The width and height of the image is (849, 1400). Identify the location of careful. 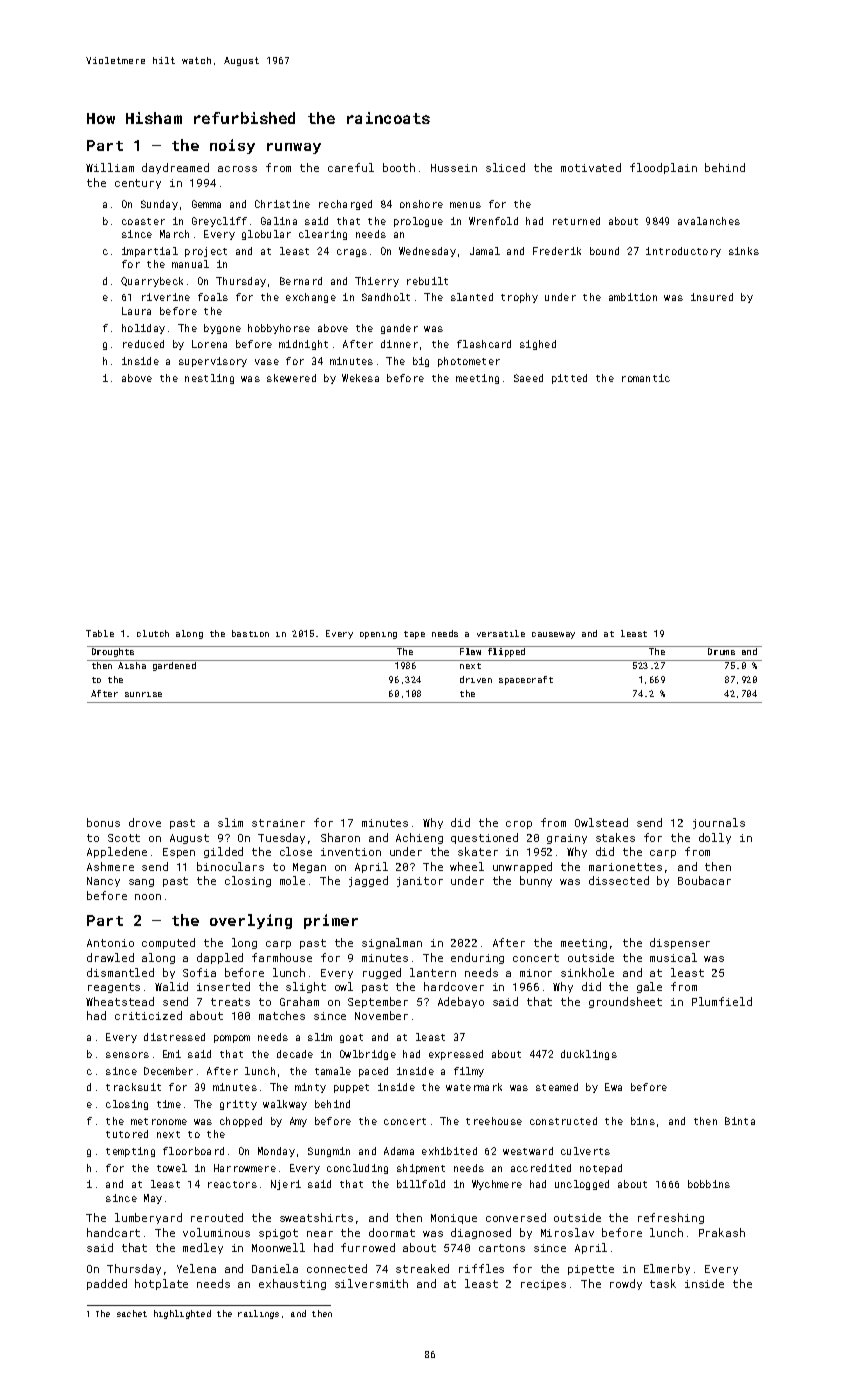
(351, 167).
